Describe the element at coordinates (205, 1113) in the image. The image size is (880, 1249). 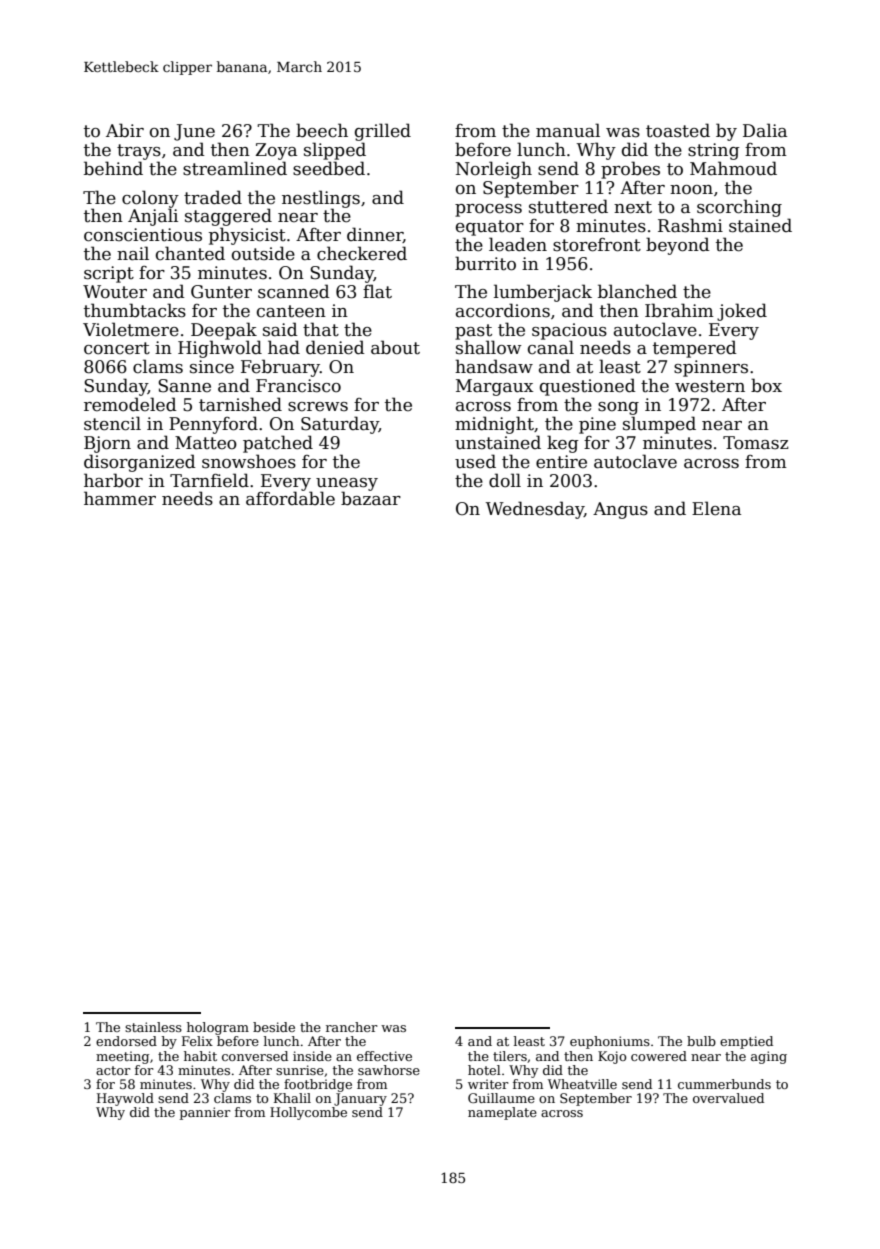
I see `pannier` at that location.
